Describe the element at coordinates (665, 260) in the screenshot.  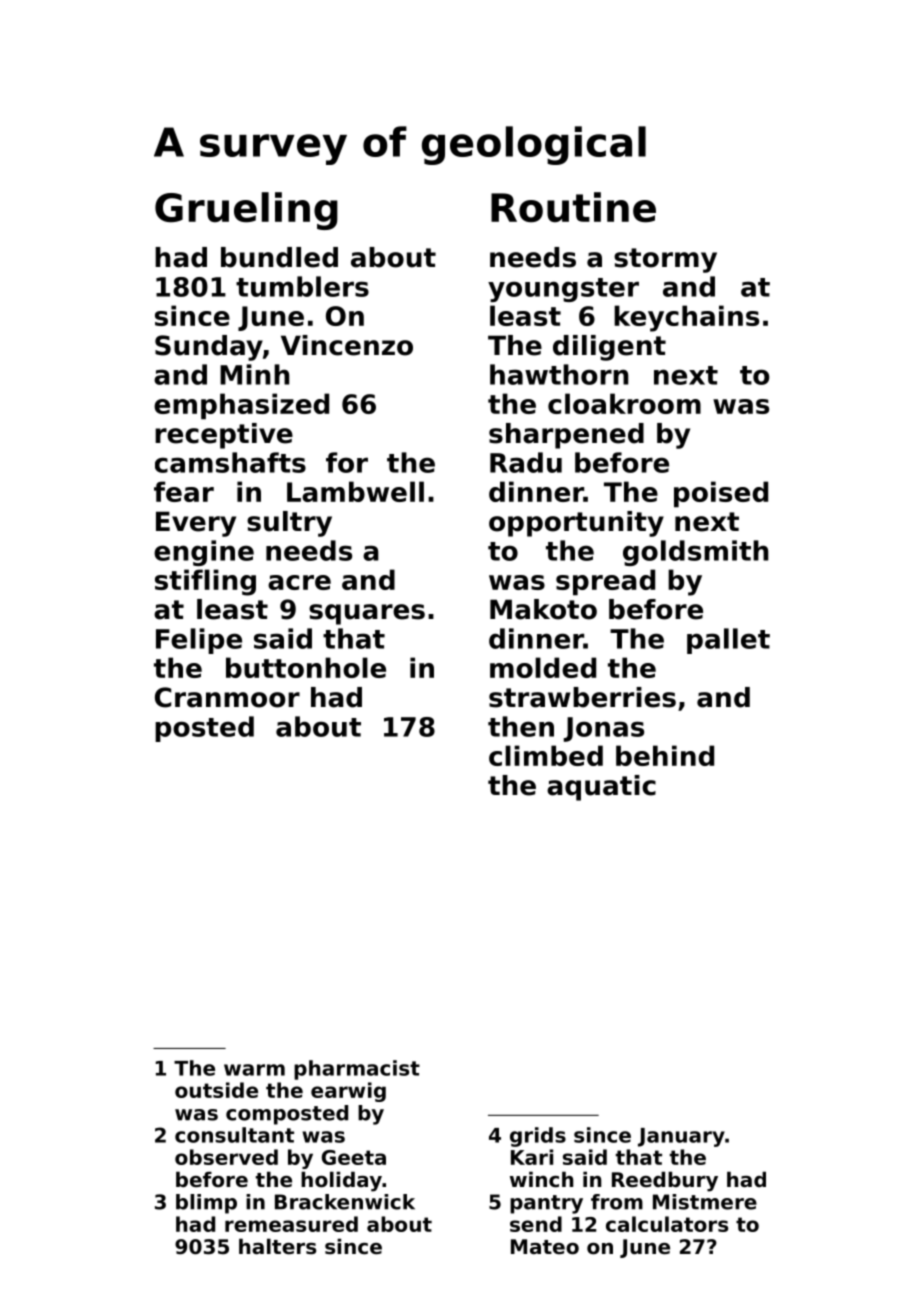
I see `stormy` at that location.
